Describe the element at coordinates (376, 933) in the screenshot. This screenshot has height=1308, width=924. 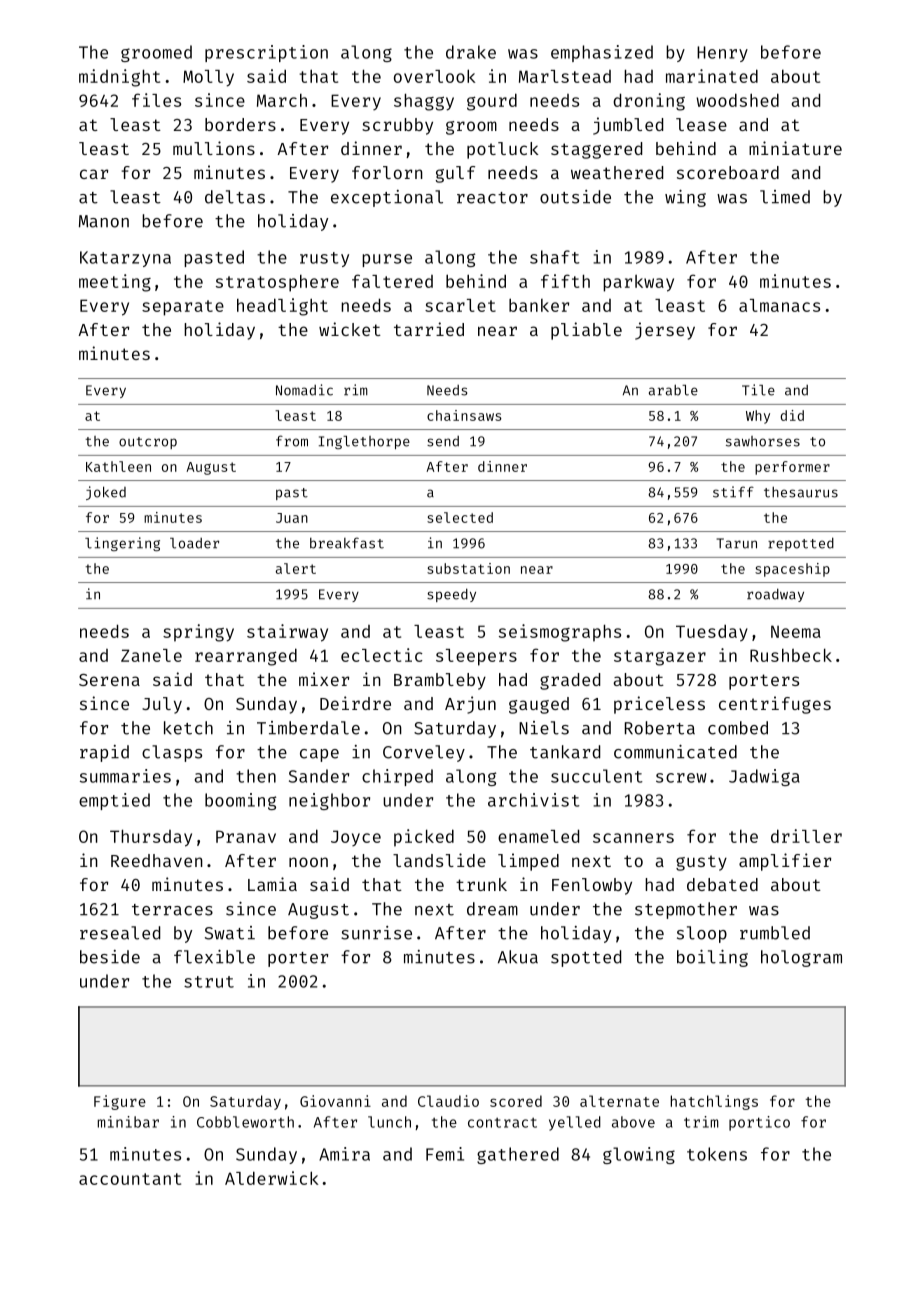
I see `sunrise` at that location.
